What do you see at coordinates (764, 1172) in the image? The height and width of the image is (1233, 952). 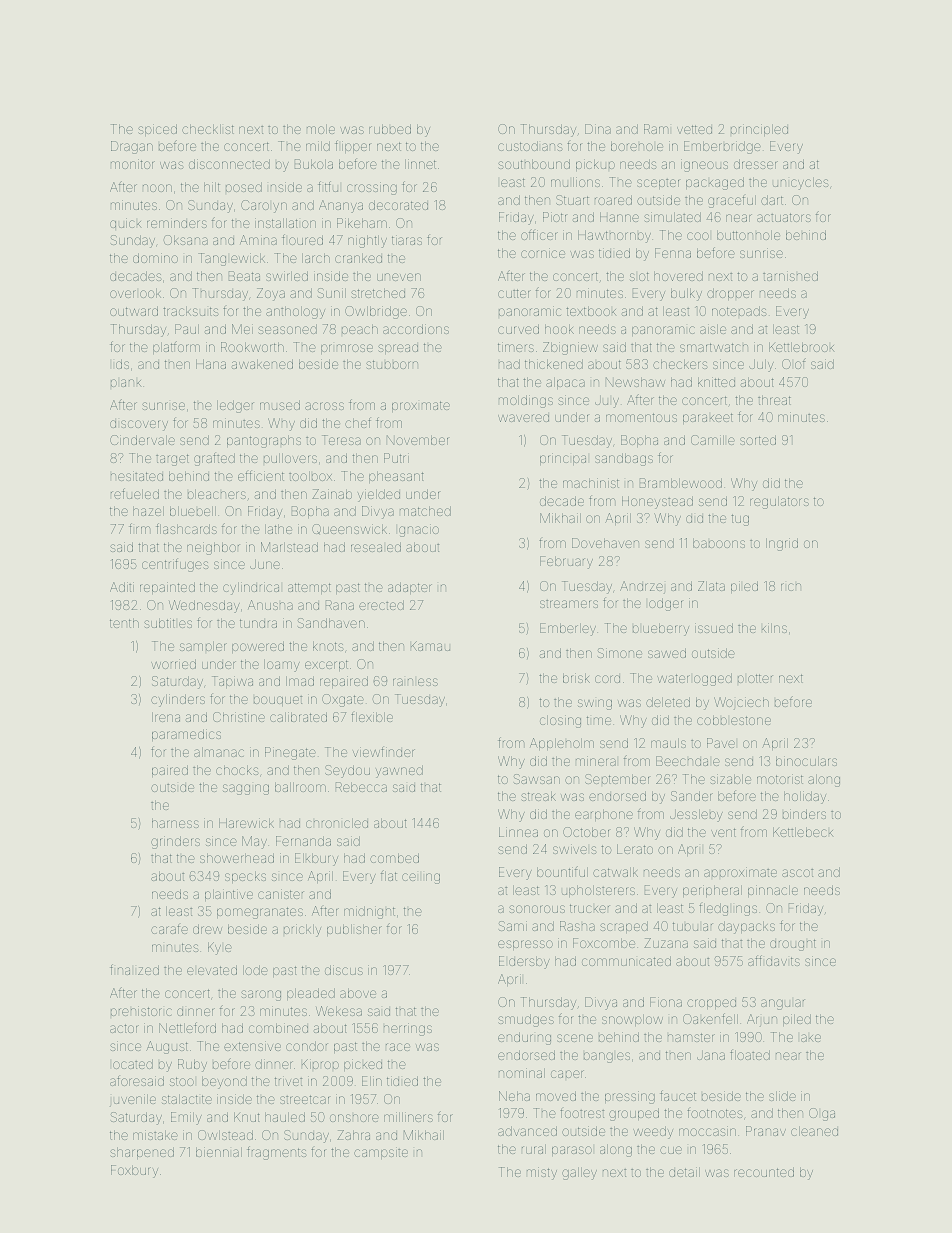 I see `recounted` at bounding box center [764, 1172].
